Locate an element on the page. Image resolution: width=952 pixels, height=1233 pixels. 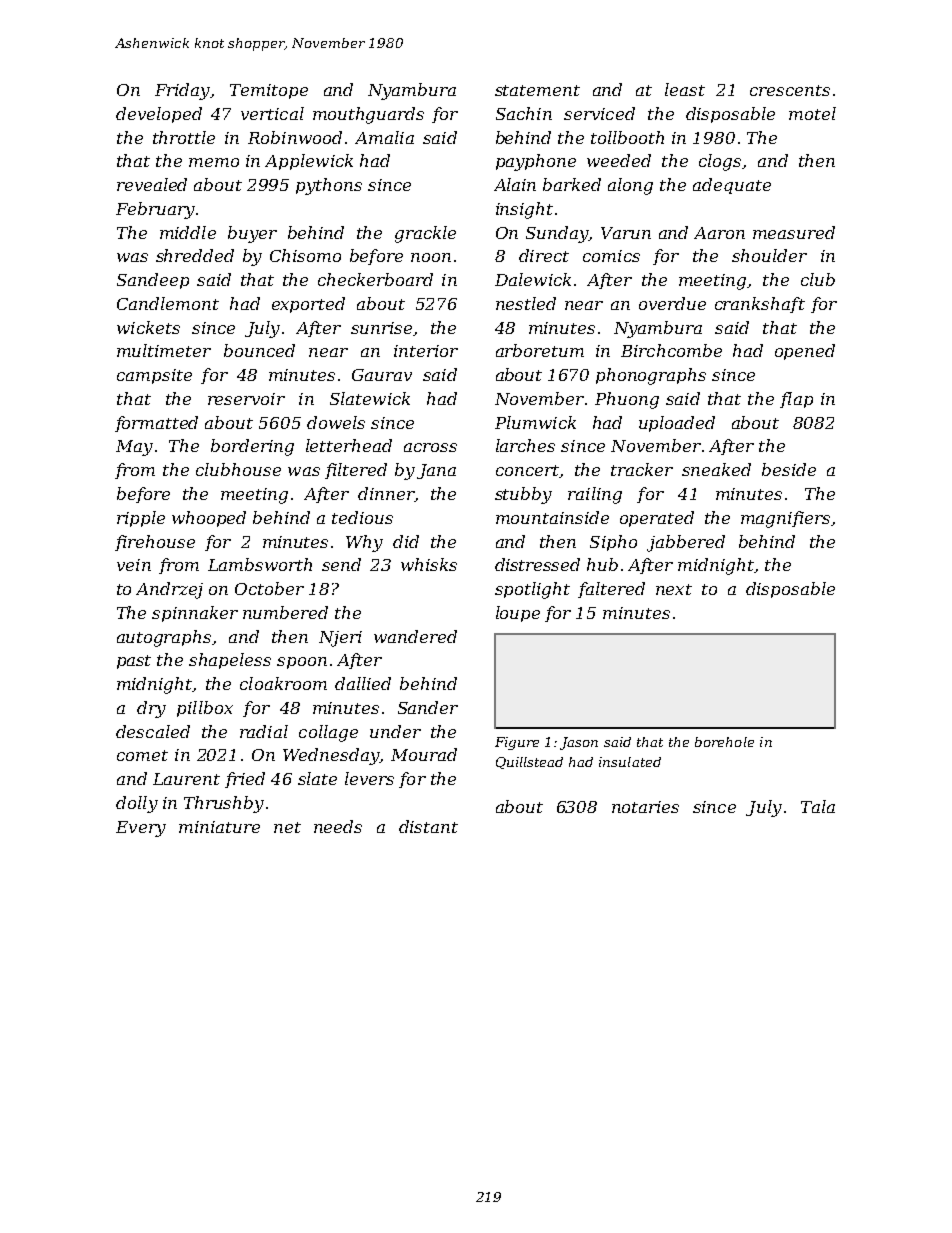
noon is located at coordinates (431, 257).
